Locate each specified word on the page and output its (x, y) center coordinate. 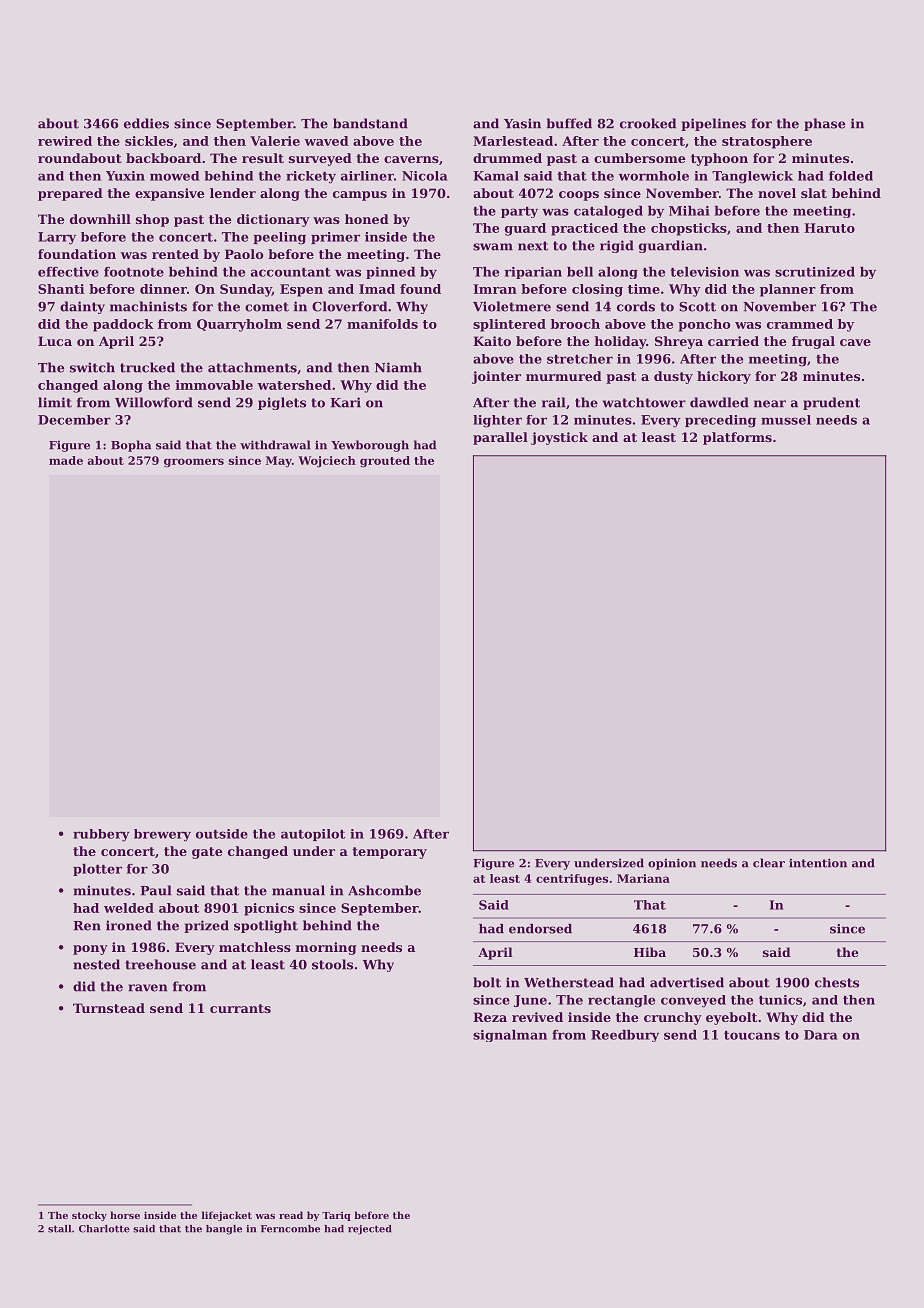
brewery (162, 835)
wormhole (654, 176)
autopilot (313, 835)
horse (125, 1215)
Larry (57, 238)
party (519, 212)
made (66, 460)
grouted (385, 461)
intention (818, 863)
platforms (737, 438)
